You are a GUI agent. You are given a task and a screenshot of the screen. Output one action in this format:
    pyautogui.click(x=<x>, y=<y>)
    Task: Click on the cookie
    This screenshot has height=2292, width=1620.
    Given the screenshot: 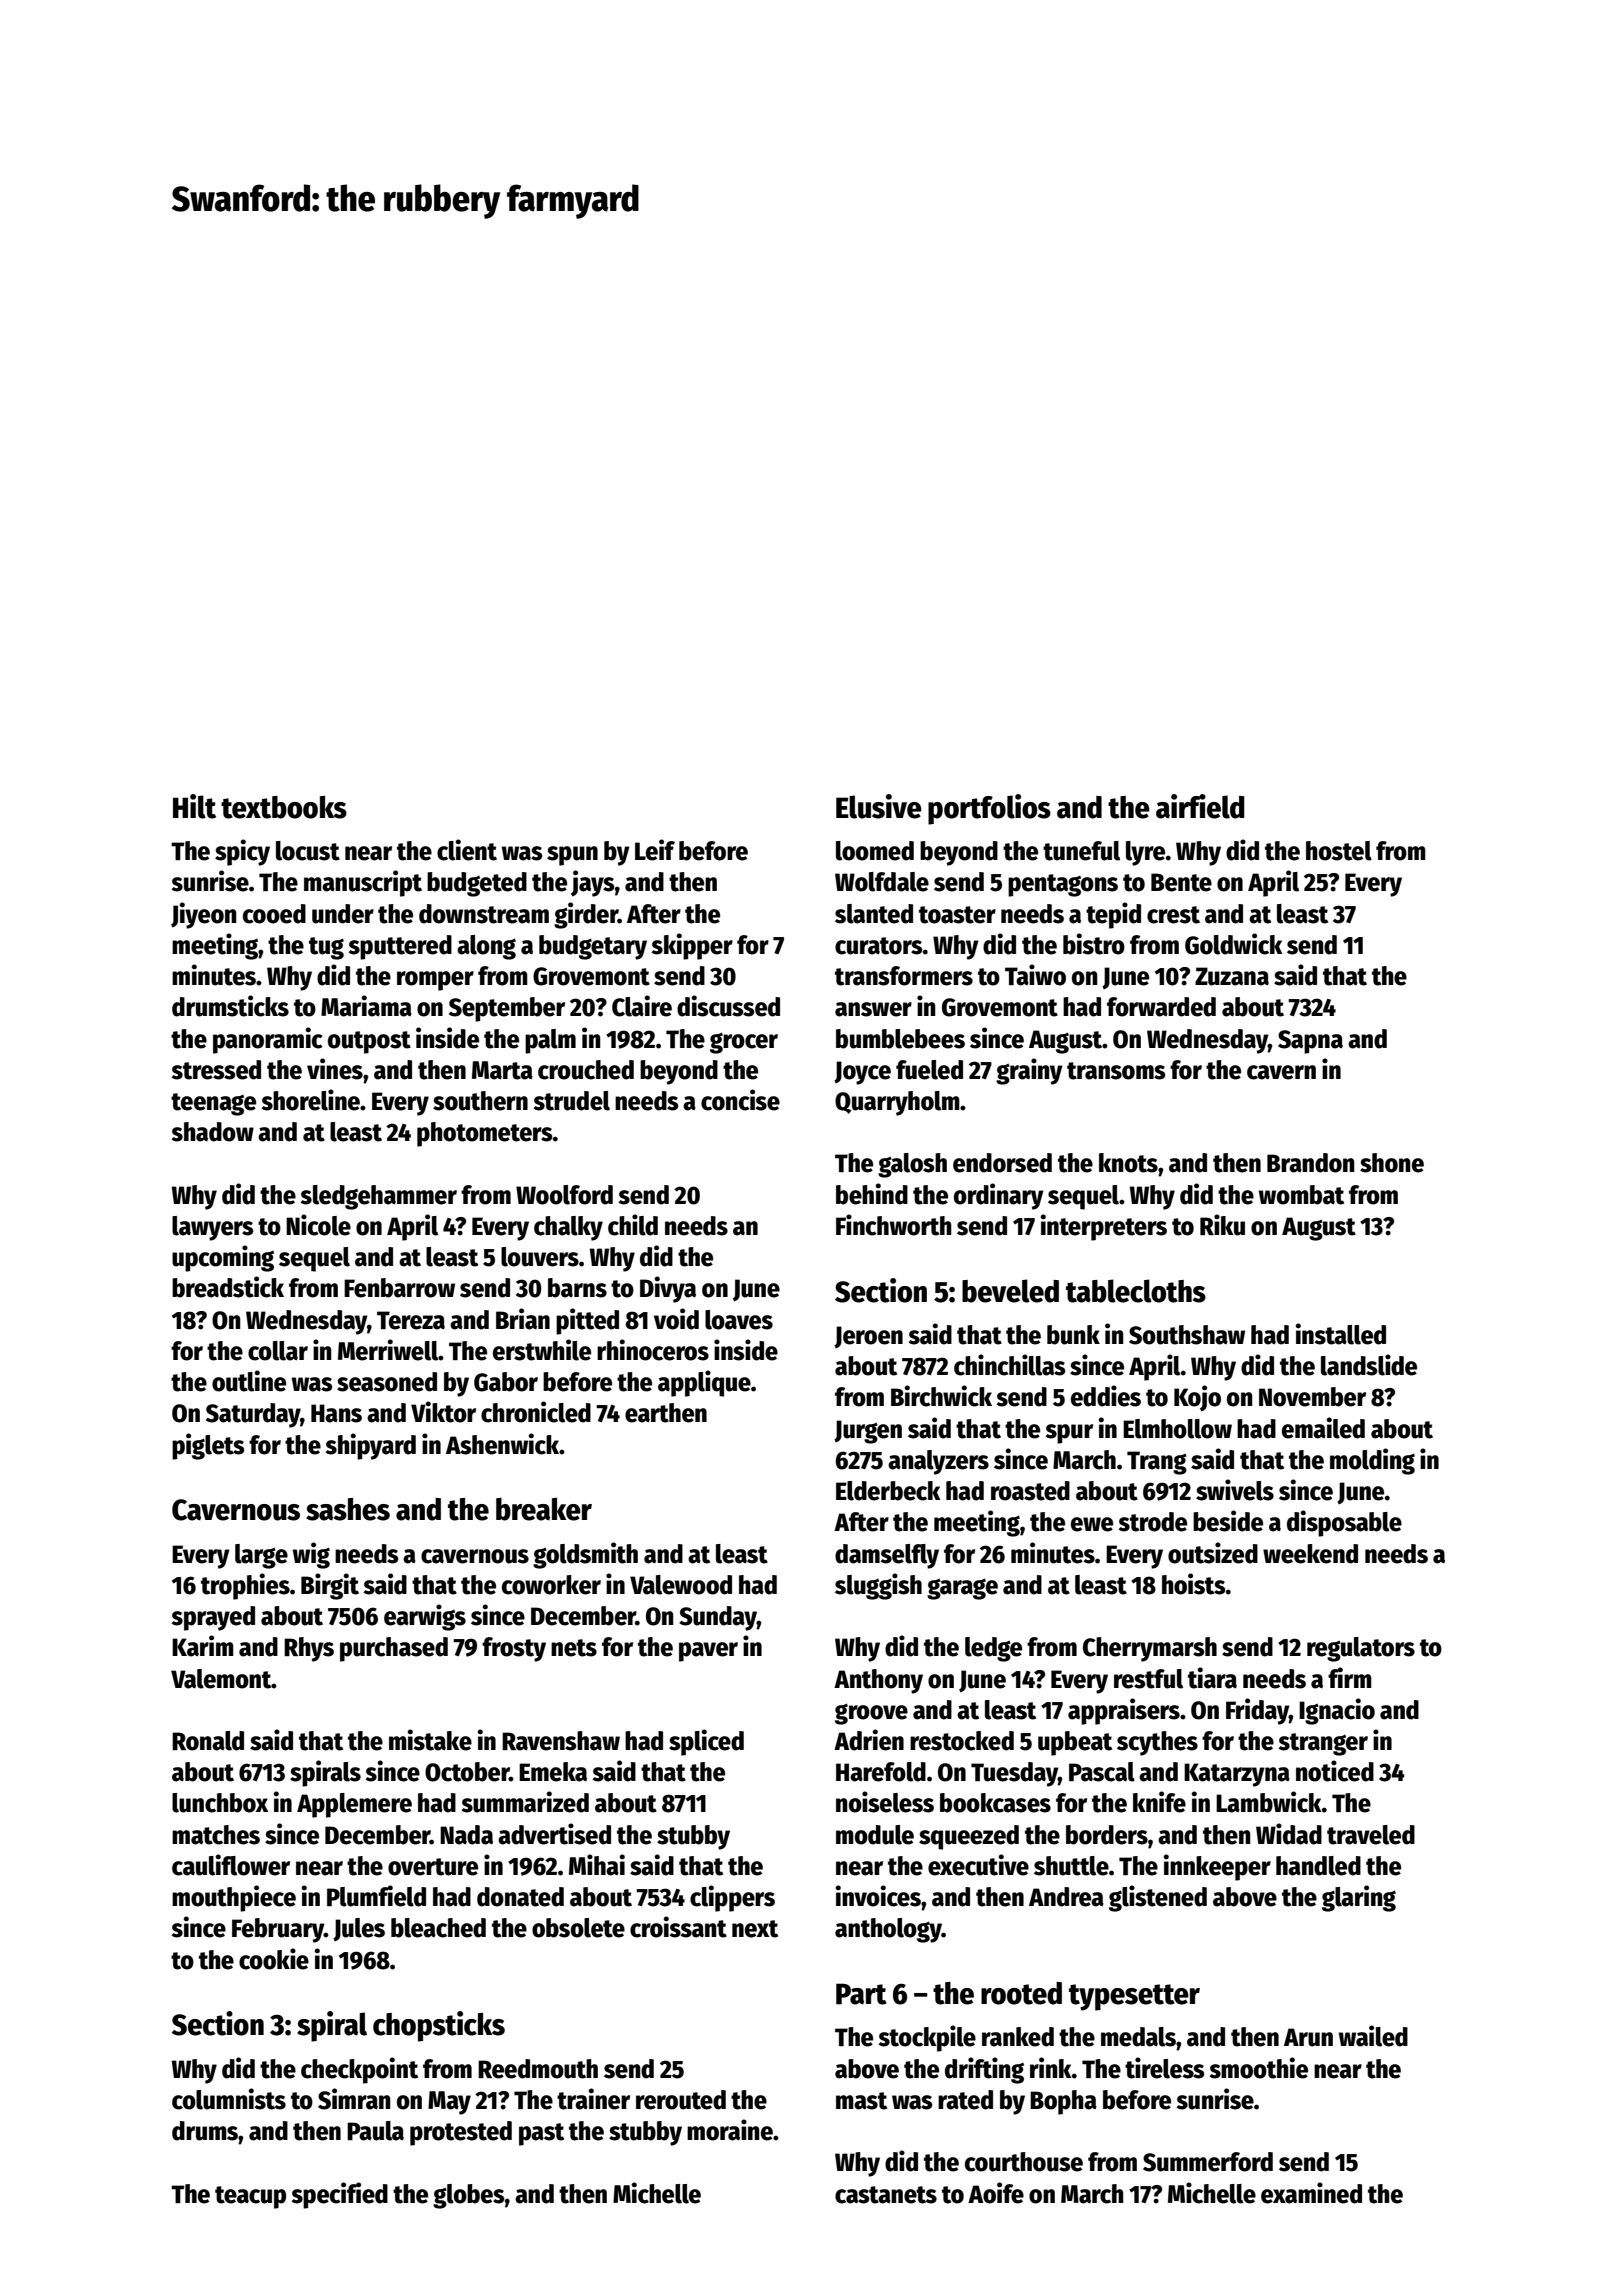 What is the action you would take?
    pyautogui.click(x=274, y=1959)
